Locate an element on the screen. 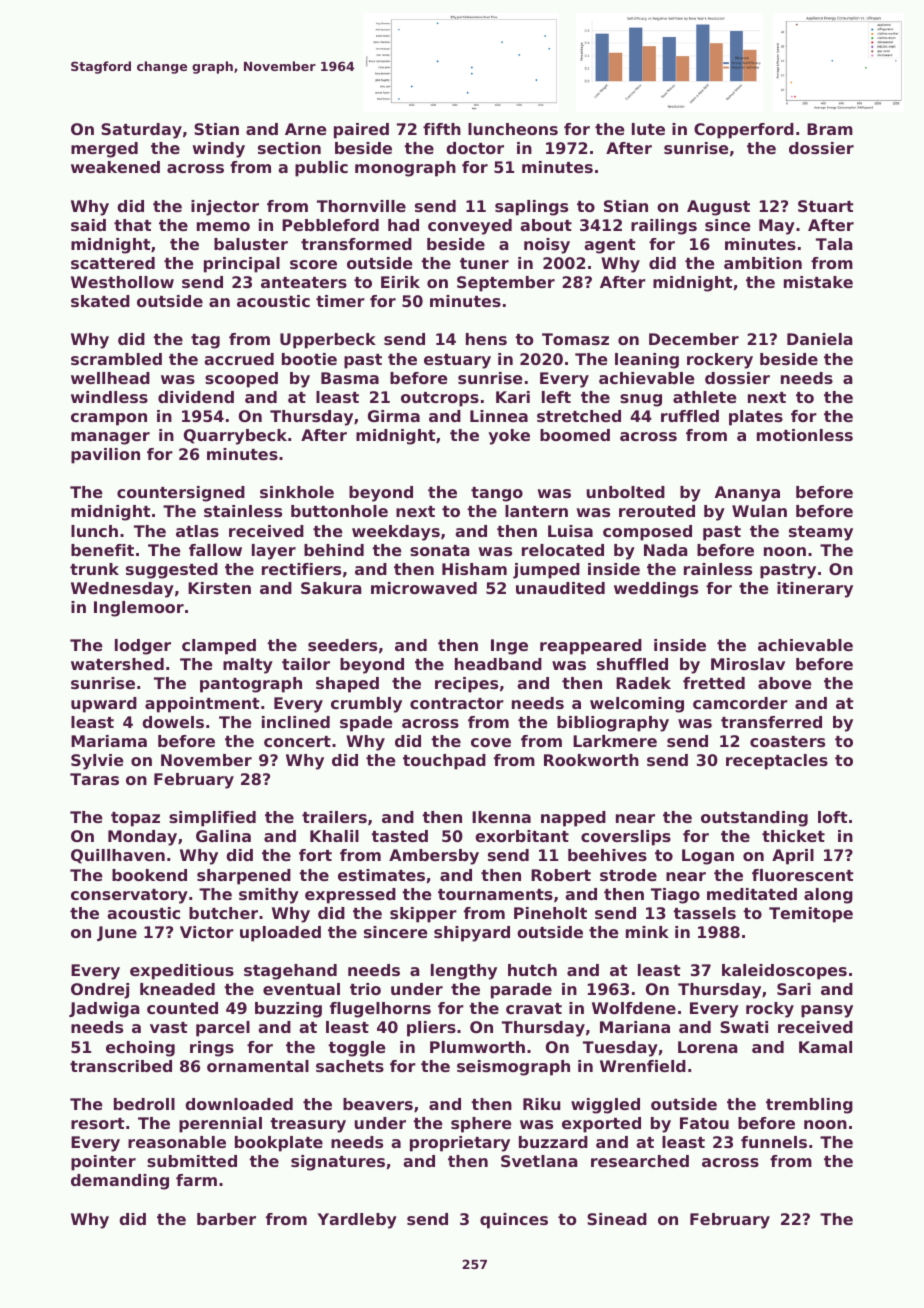 The image size is (924, 1308). Sinead is located at coordinates (617, 1219).
